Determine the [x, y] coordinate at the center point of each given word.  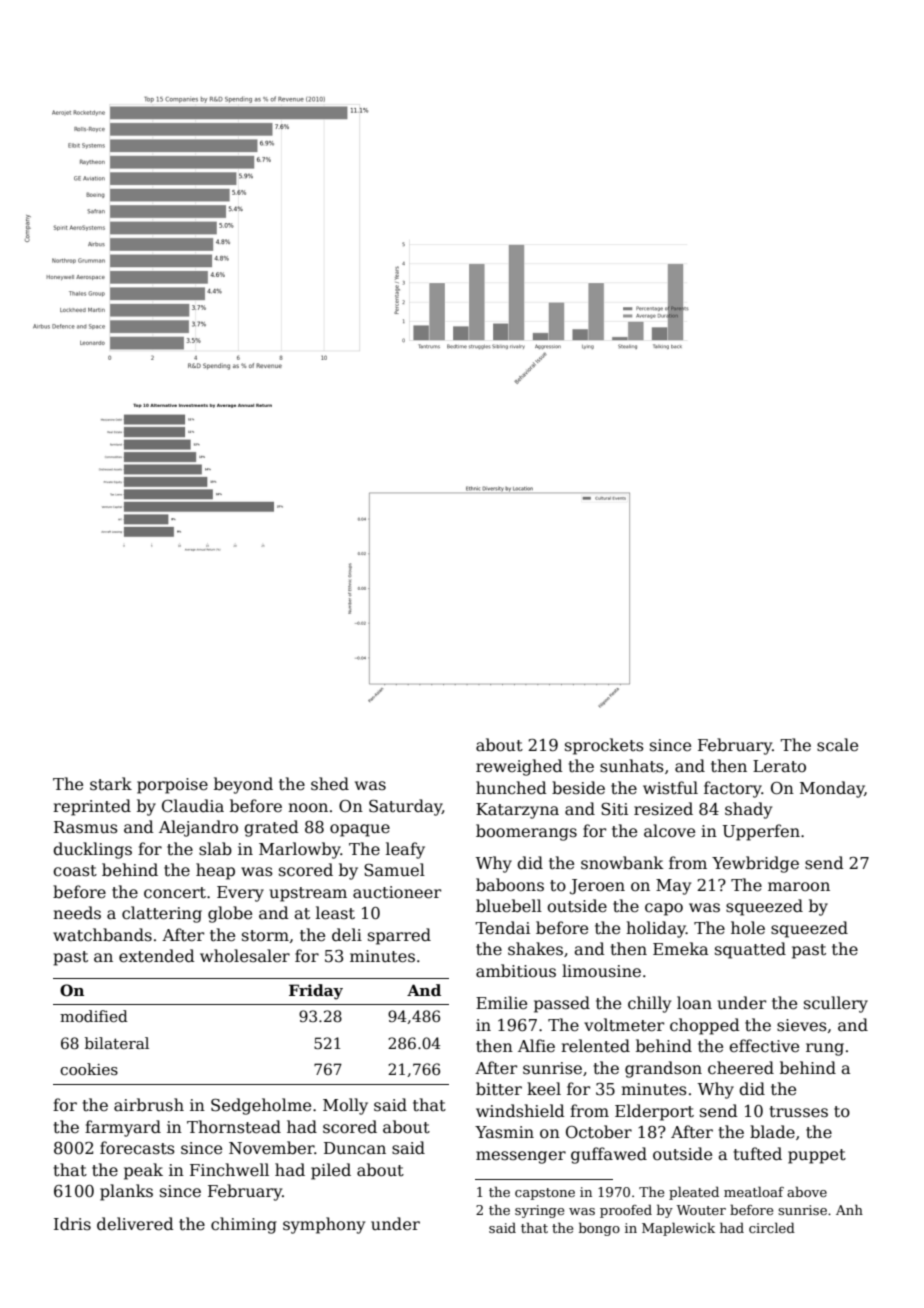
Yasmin [504, 1132]
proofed [626, 1211]
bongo [599, 1229]
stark [111, 784]
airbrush [149, 1105]
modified [94, 1016]
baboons [510, 885]
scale [837, 745]
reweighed [519, 767]
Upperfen [761, 832]
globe [230, 914]
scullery [836, 1004]
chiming [244, 1225]
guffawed [609, 1155]
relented [595, 1046]
